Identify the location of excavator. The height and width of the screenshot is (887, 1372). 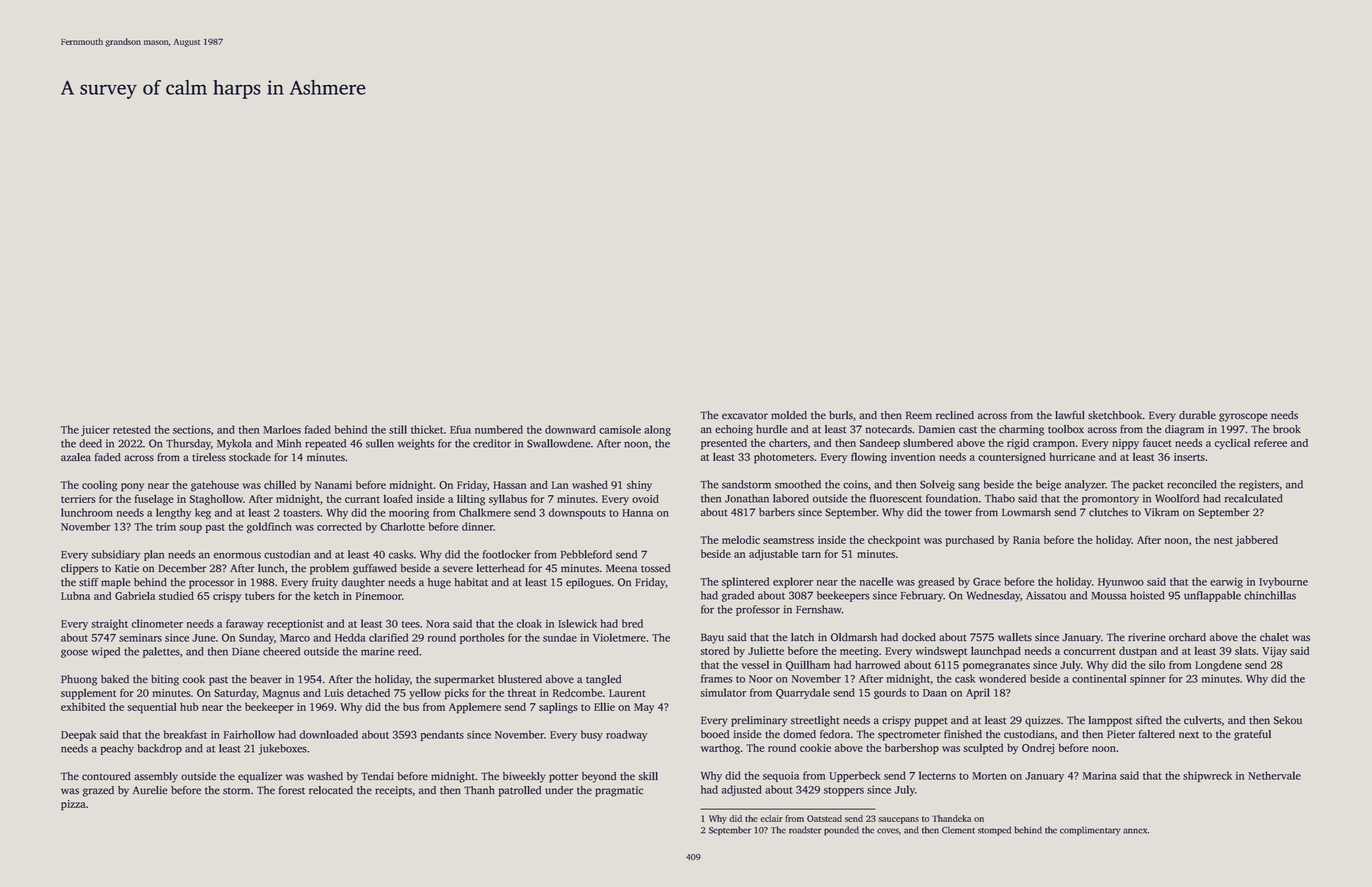
(745, 416).
